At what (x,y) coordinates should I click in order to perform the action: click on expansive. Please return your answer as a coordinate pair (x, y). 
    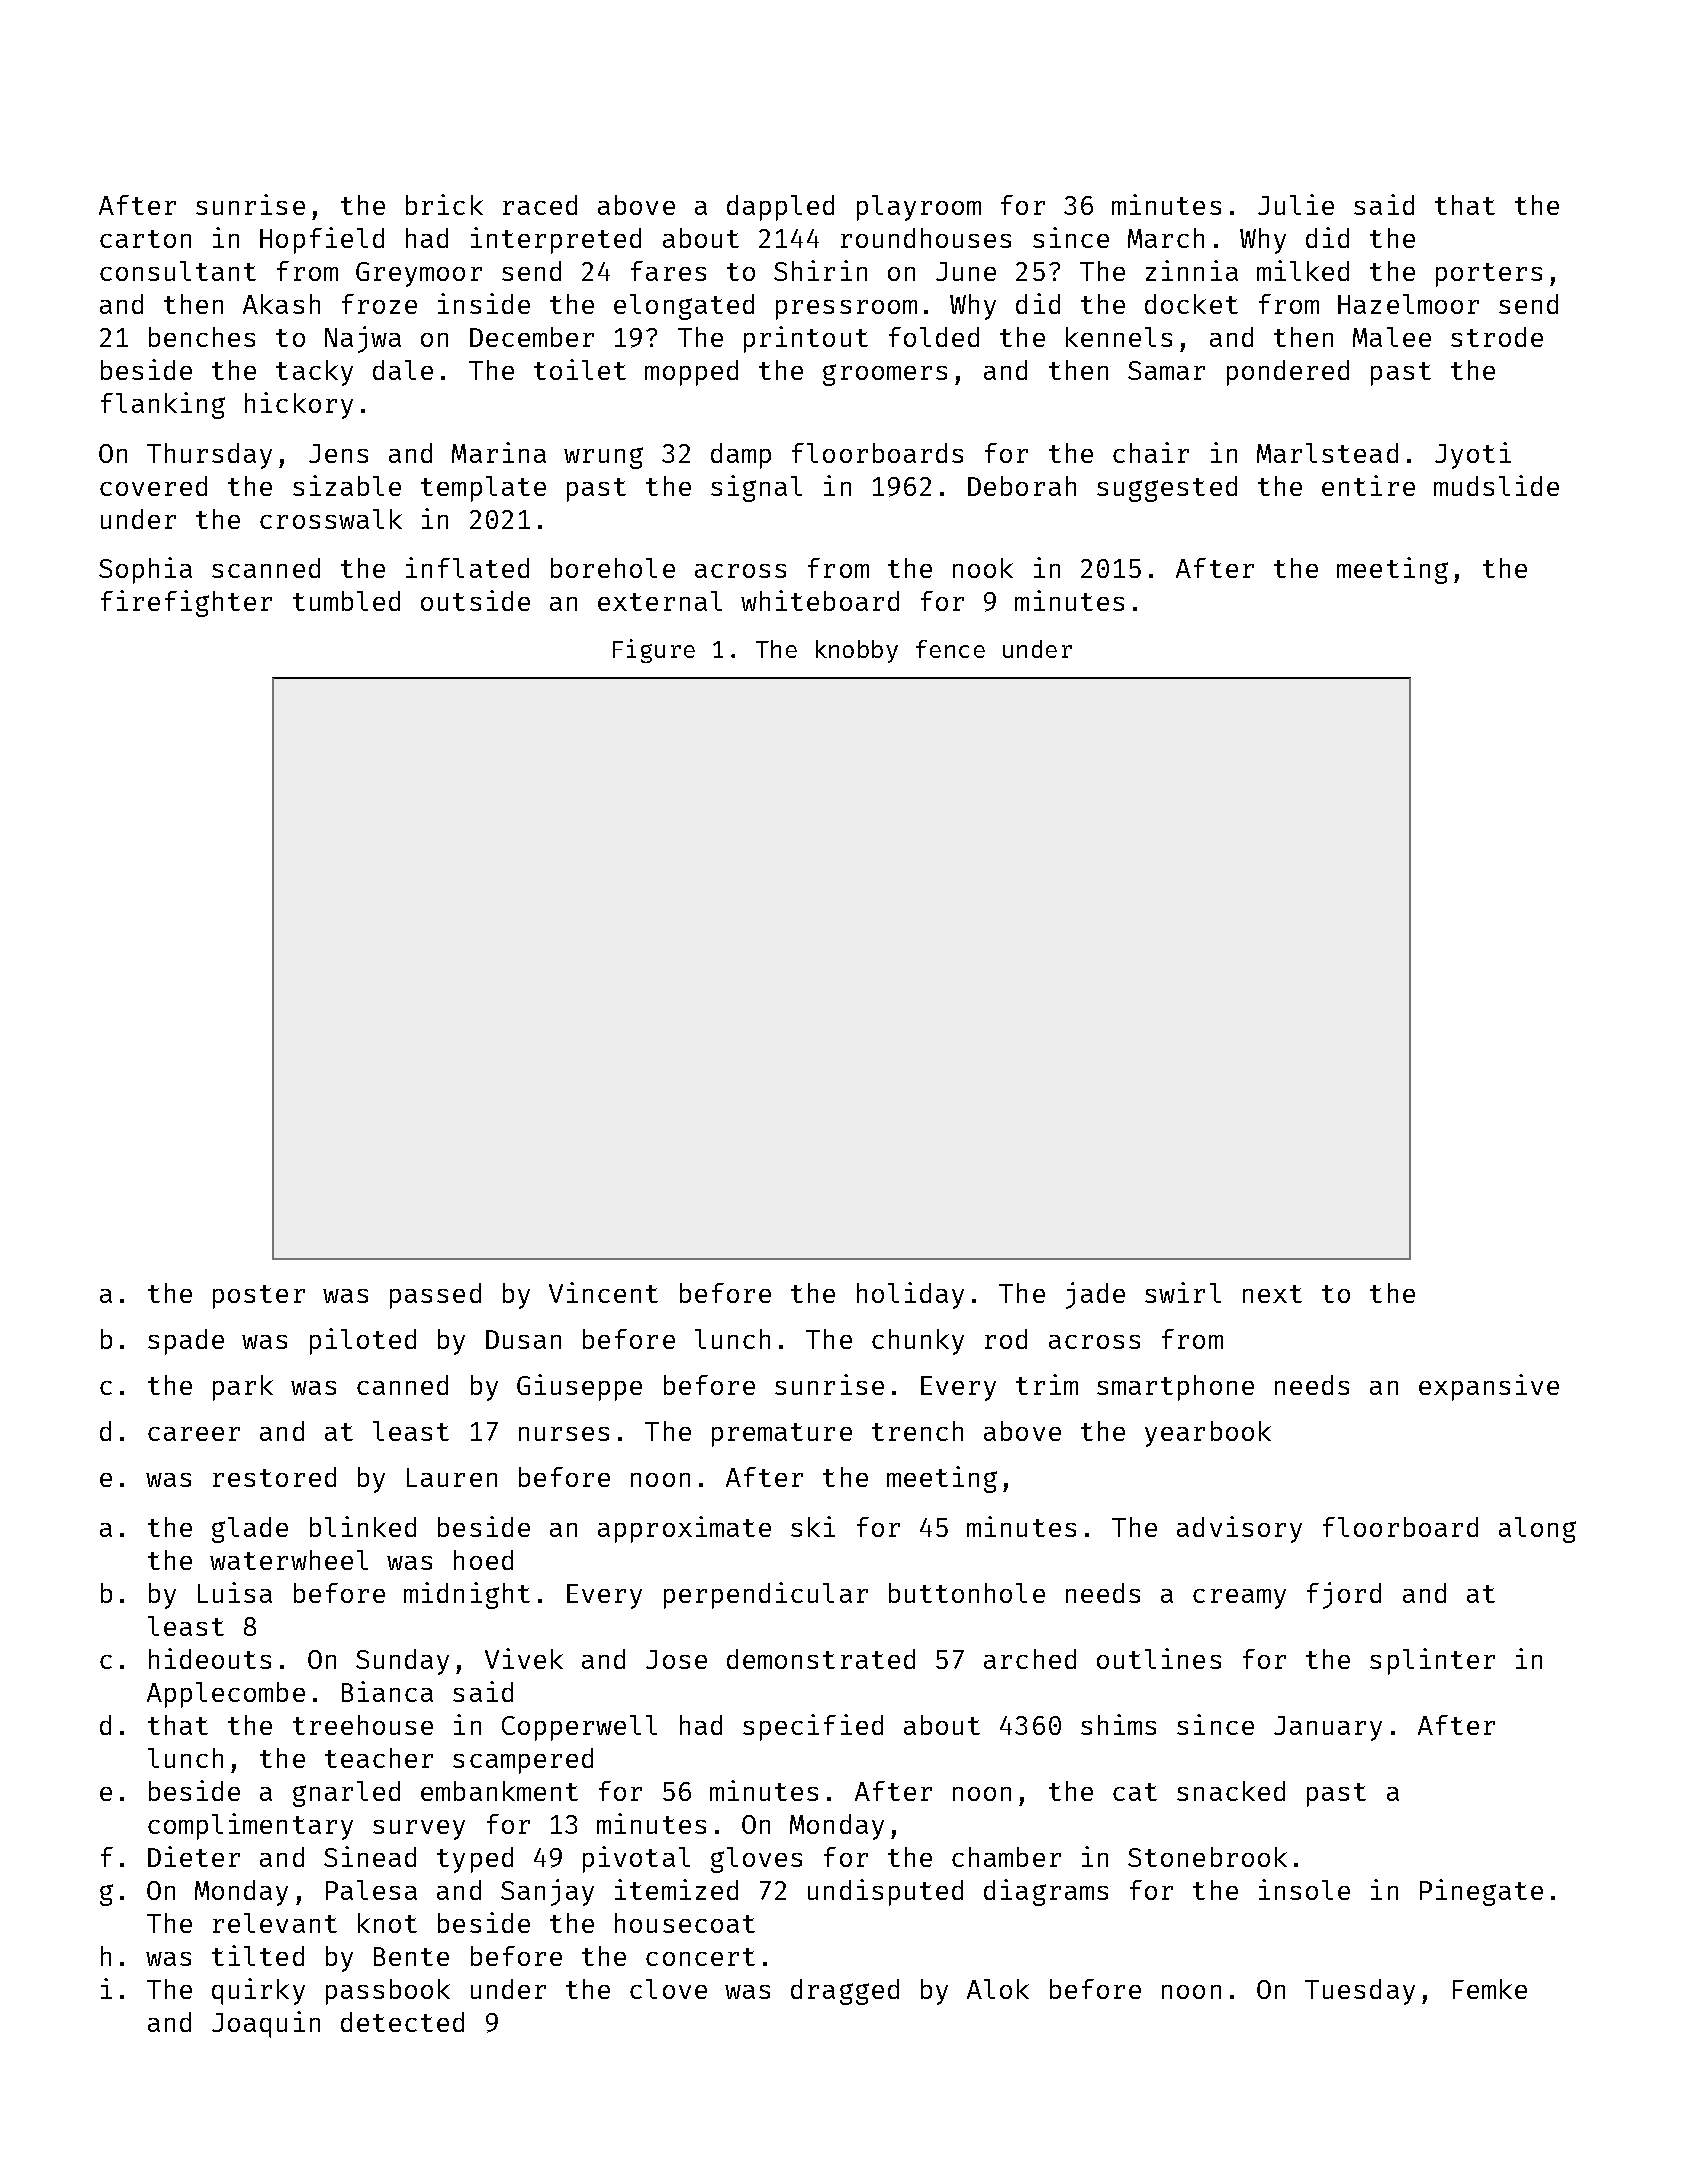
    Looking at the image, I should click on (1489, 1387).
